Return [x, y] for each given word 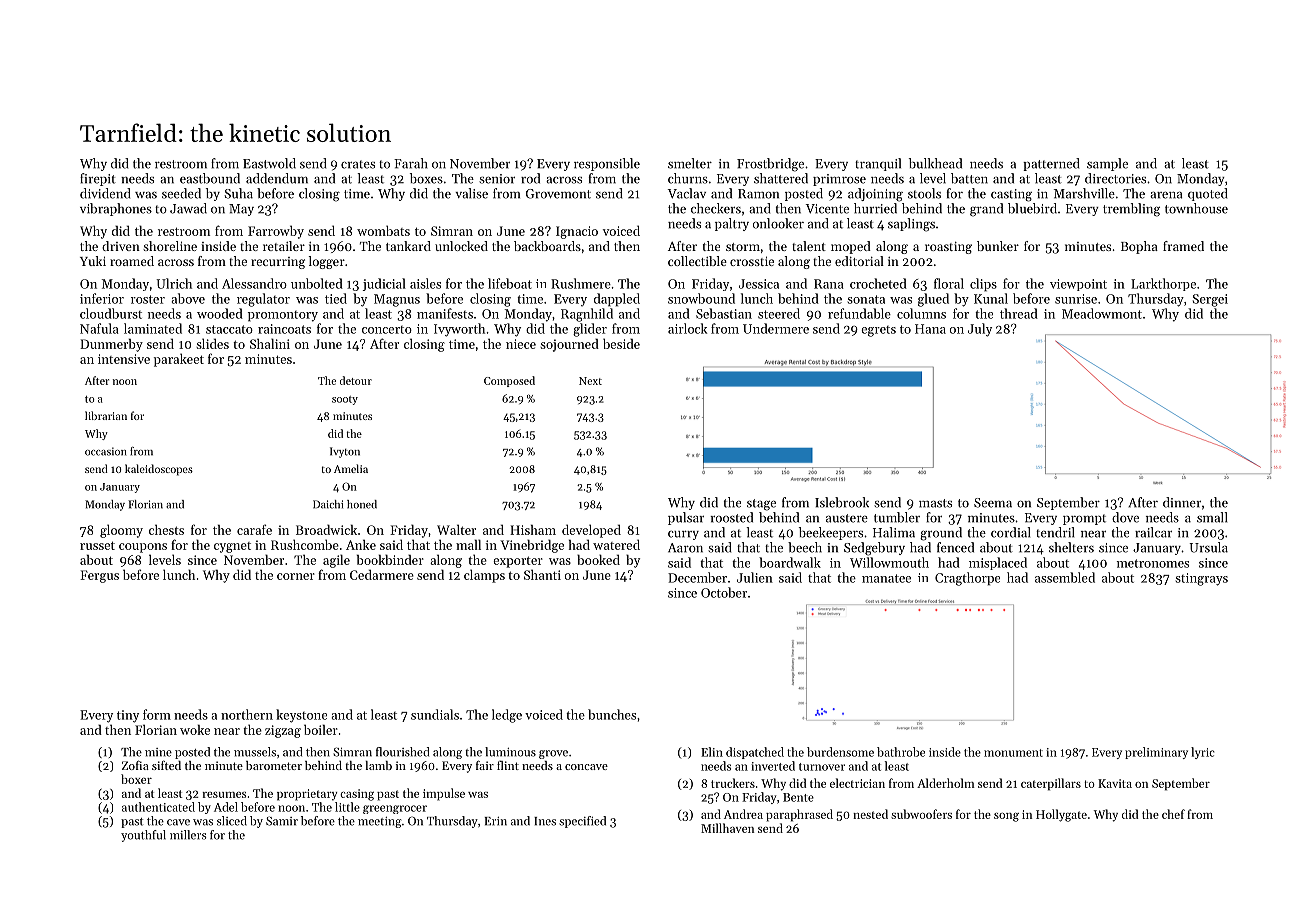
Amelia [351, 468]
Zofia [135, 765]
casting [1011, 195]
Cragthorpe [967, 579]
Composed [509, 381]
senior [497, 179]
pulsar [686, 518]
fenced [955, 547]
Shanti [542, 575]
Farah [411, 163]
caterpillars [1051, 784]
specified [582, 822]
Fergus [99, 576]
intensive [124, 359]
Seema [993, 503]
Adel [226, 807]
